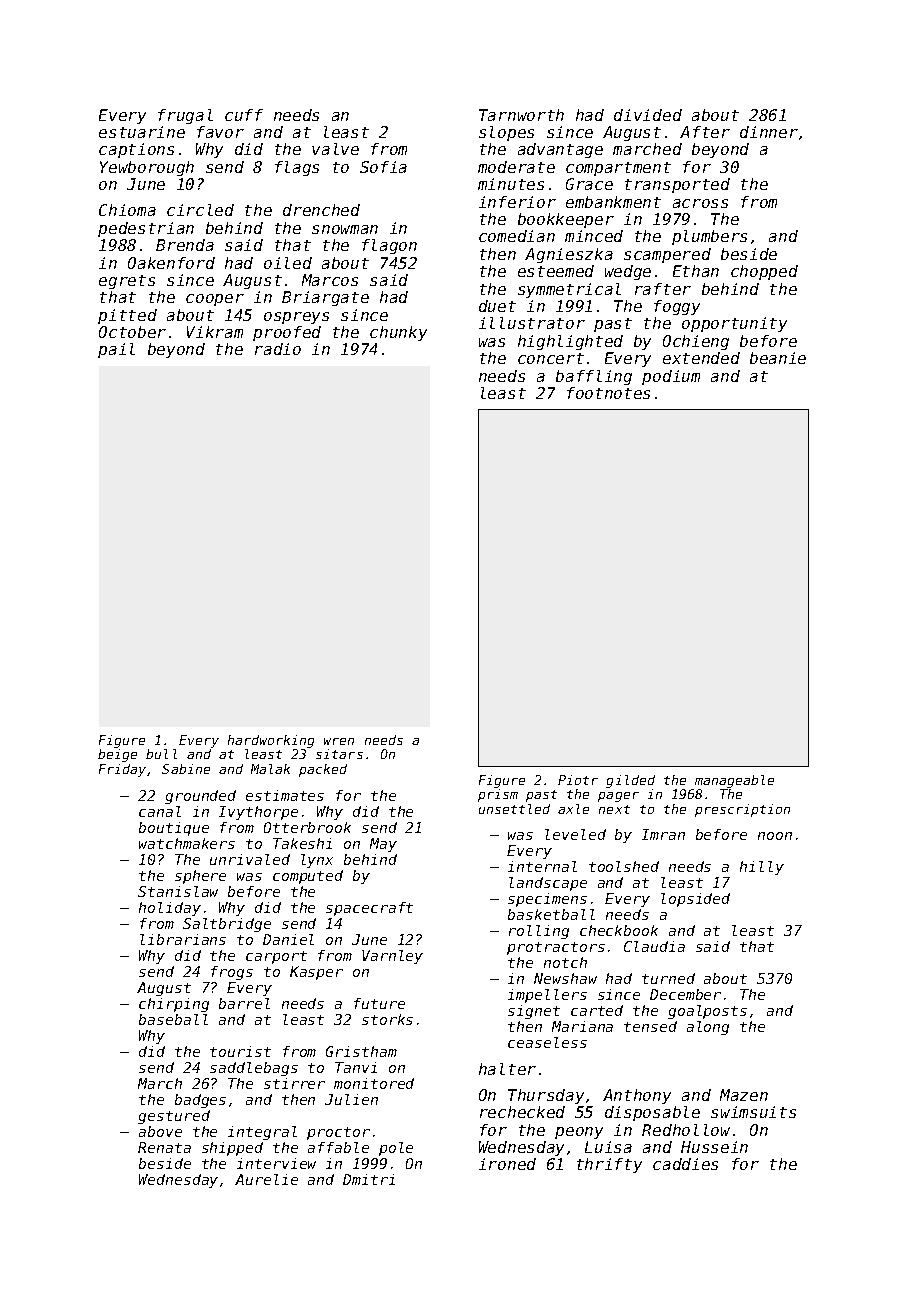 This screenshot has height=1316, width=908. Describe the element at coordinates (116, 350) in the screenshot. I see `pail` at that location.
